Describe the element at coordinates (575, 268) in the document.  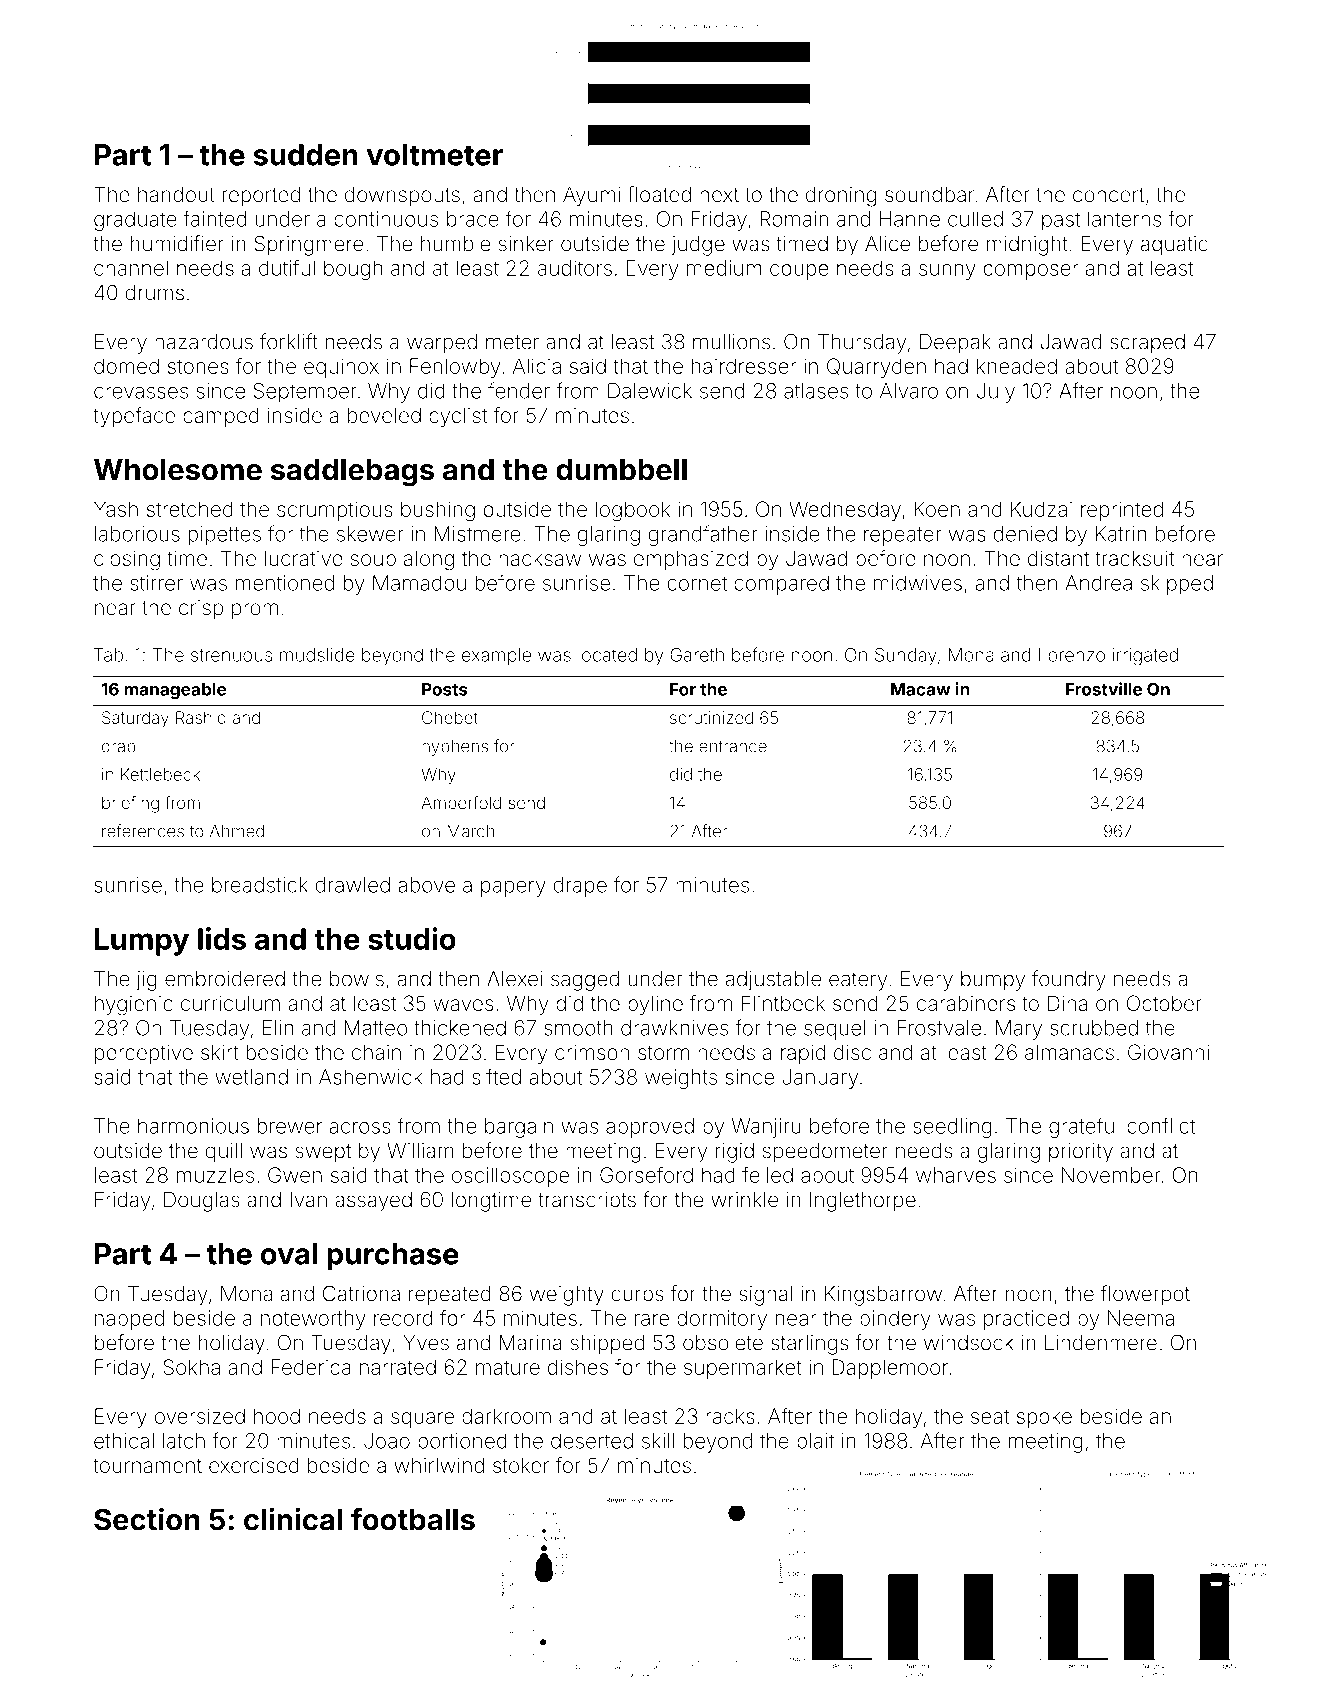
I see `auditors` at that location.
